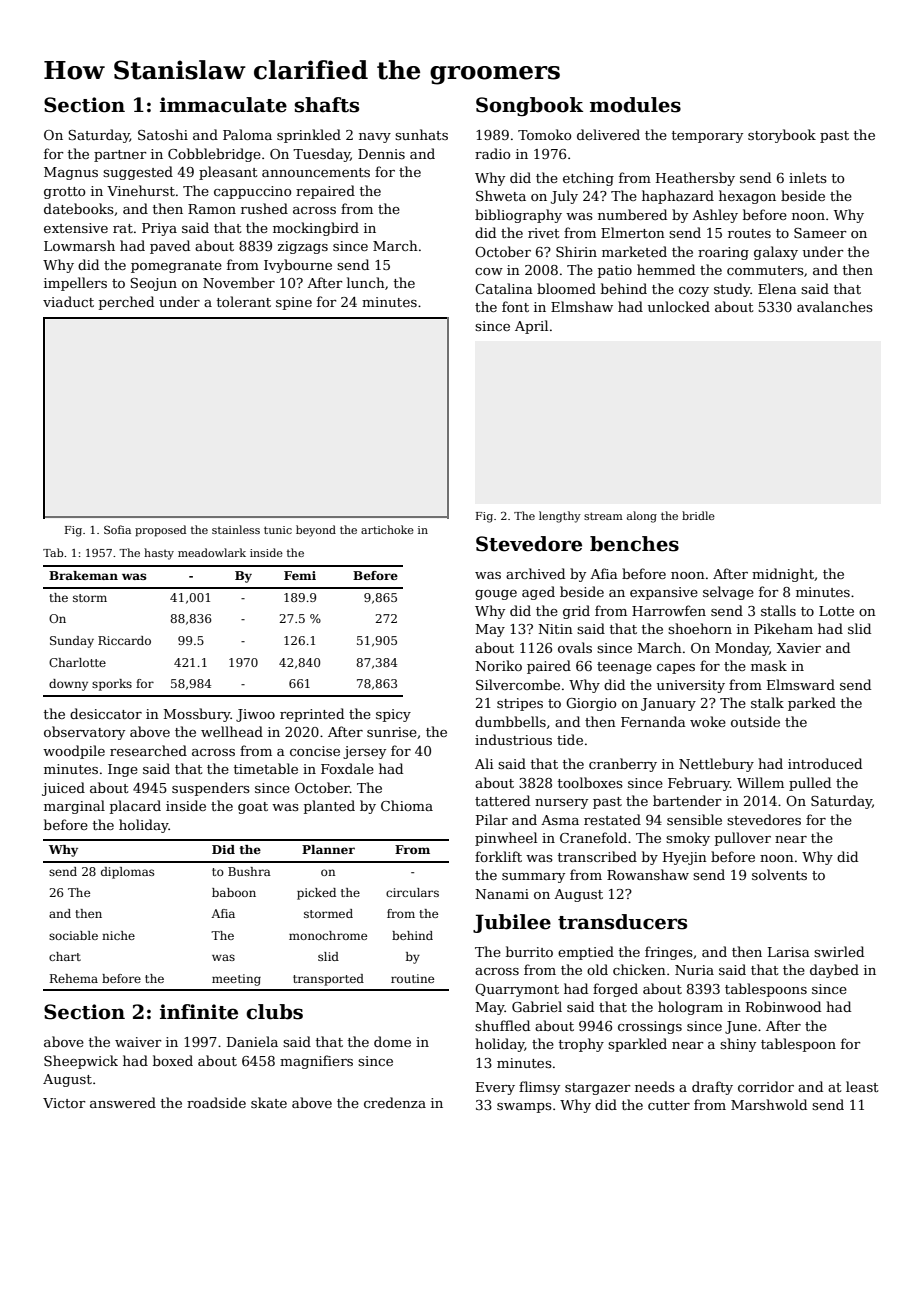 The image size is (924, 1308). Describe the element at coordinates (783, 575) in the screenshot. I see `midnight` at that location.
